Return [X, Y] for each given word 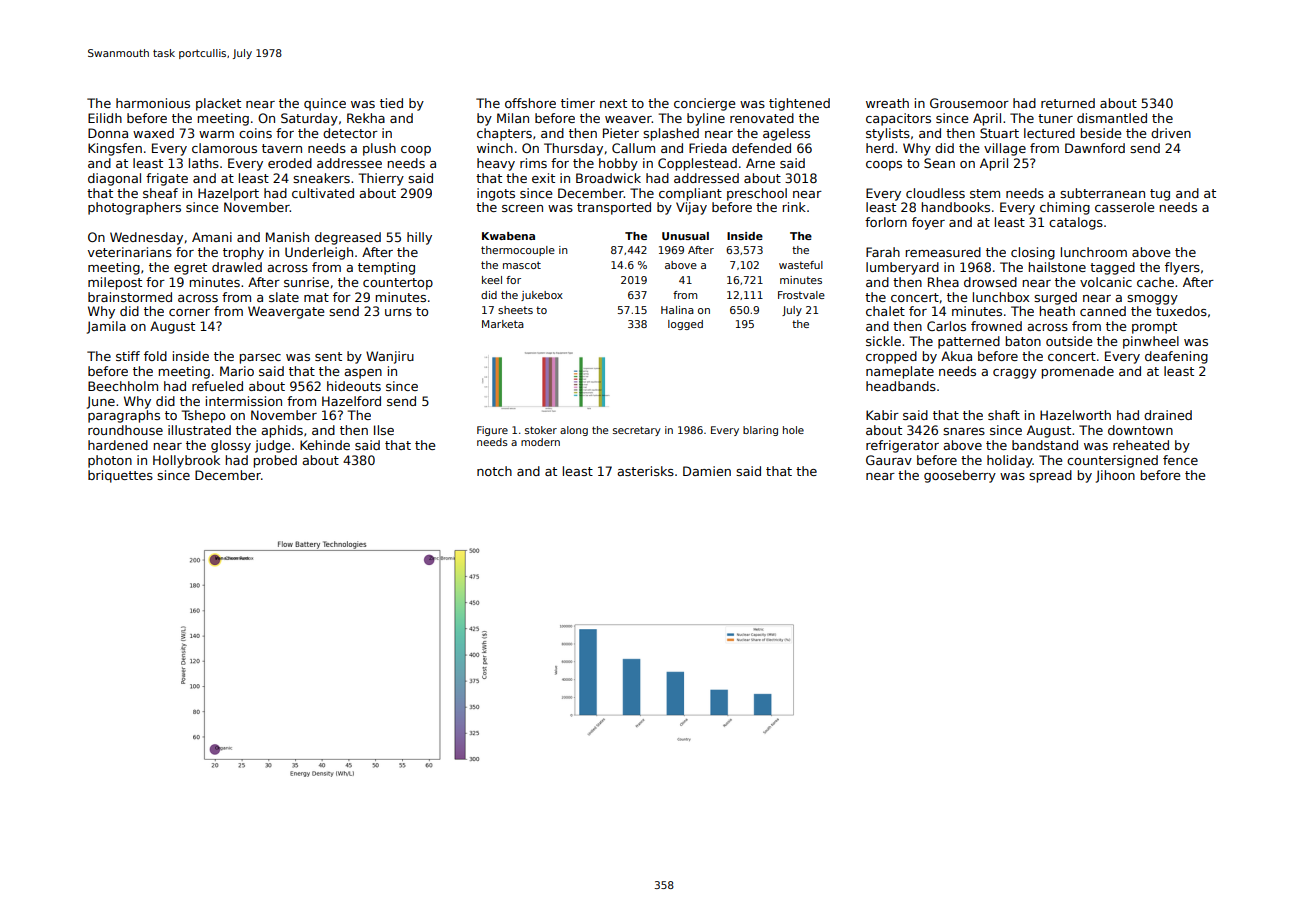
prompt [1154, 328]
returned [1068, 103]
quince [325, 104]
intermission [244, 401]
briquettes [120, 476]
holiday [1010, 461]
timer [578, 103]
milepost [115, 283]
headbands [901, 386]
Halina [677, 310]
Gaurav [889, 460]
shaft [1004, 415]
